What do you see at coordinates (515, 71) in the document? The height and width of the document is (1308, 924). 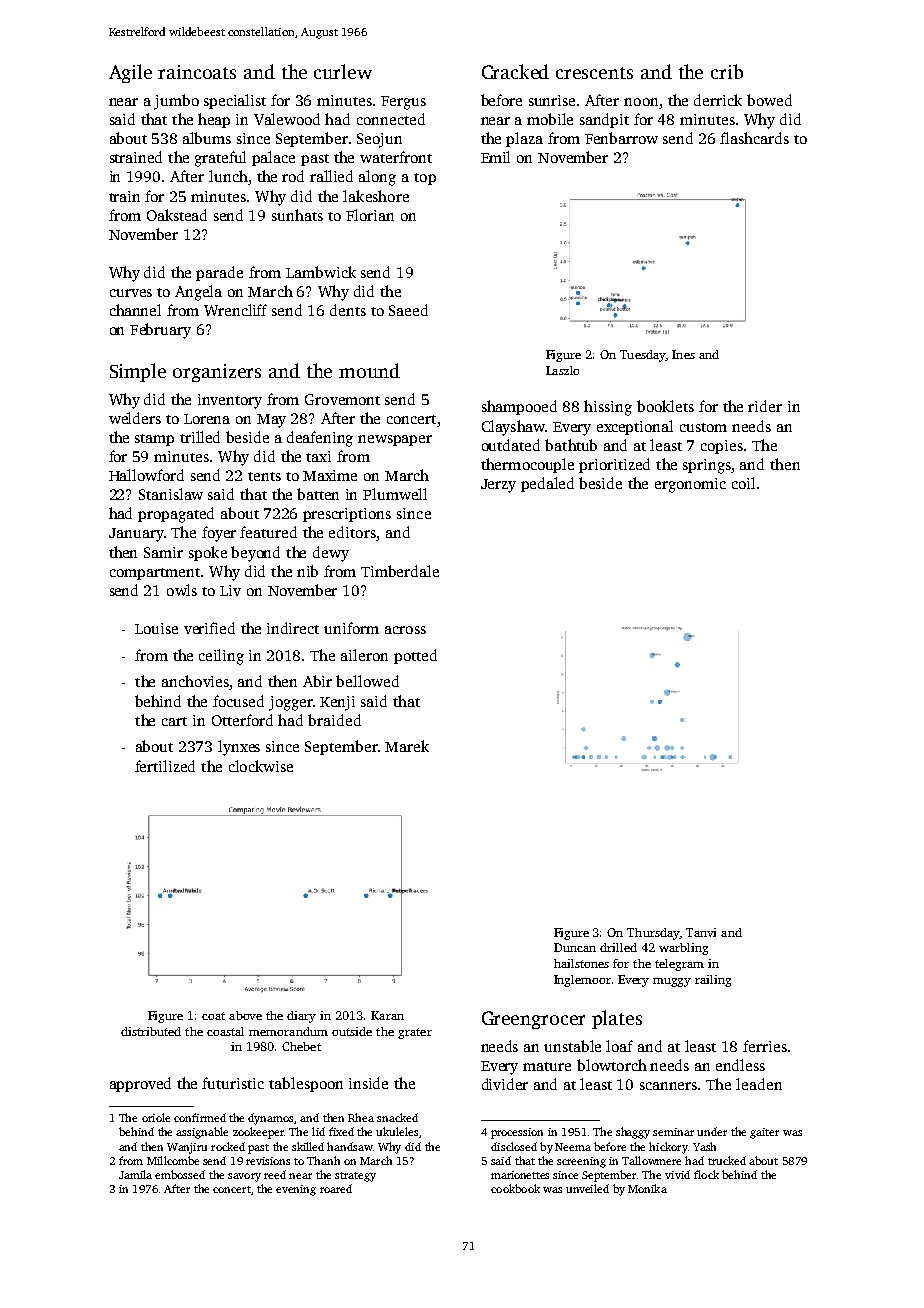 I see `Cracked` at bounding box center [515, 71].
